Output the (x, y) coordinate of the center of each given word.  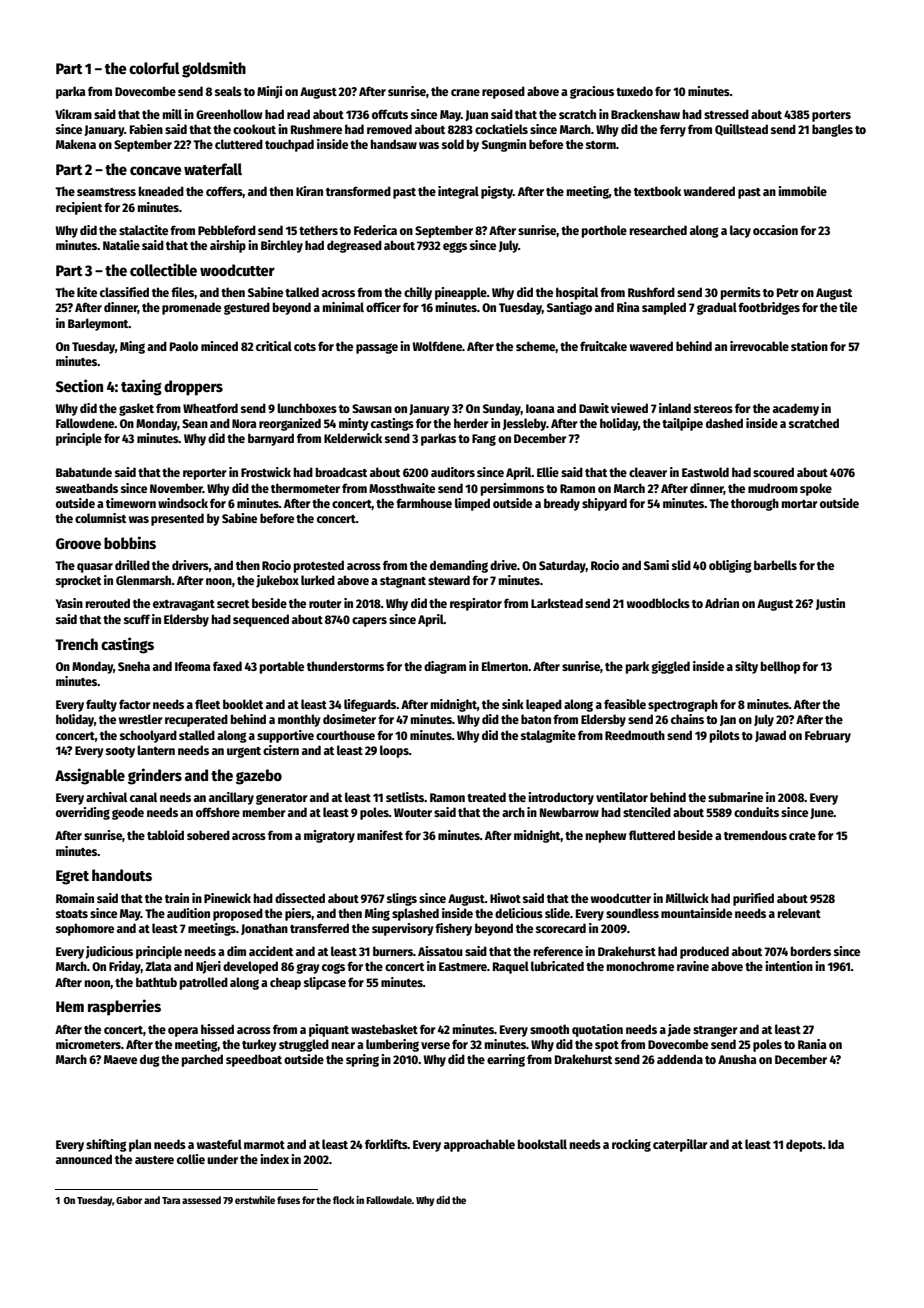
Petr (788, 292)
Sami (656, 565)
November (176, 488)
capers (369, 622)
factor (135, 704)
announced (84, 1159)
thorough (755, 504)
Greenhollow (229, 114)
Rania (812, 1044)
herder (471, 423)
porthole (604, 231)
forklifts (386, 1144)
